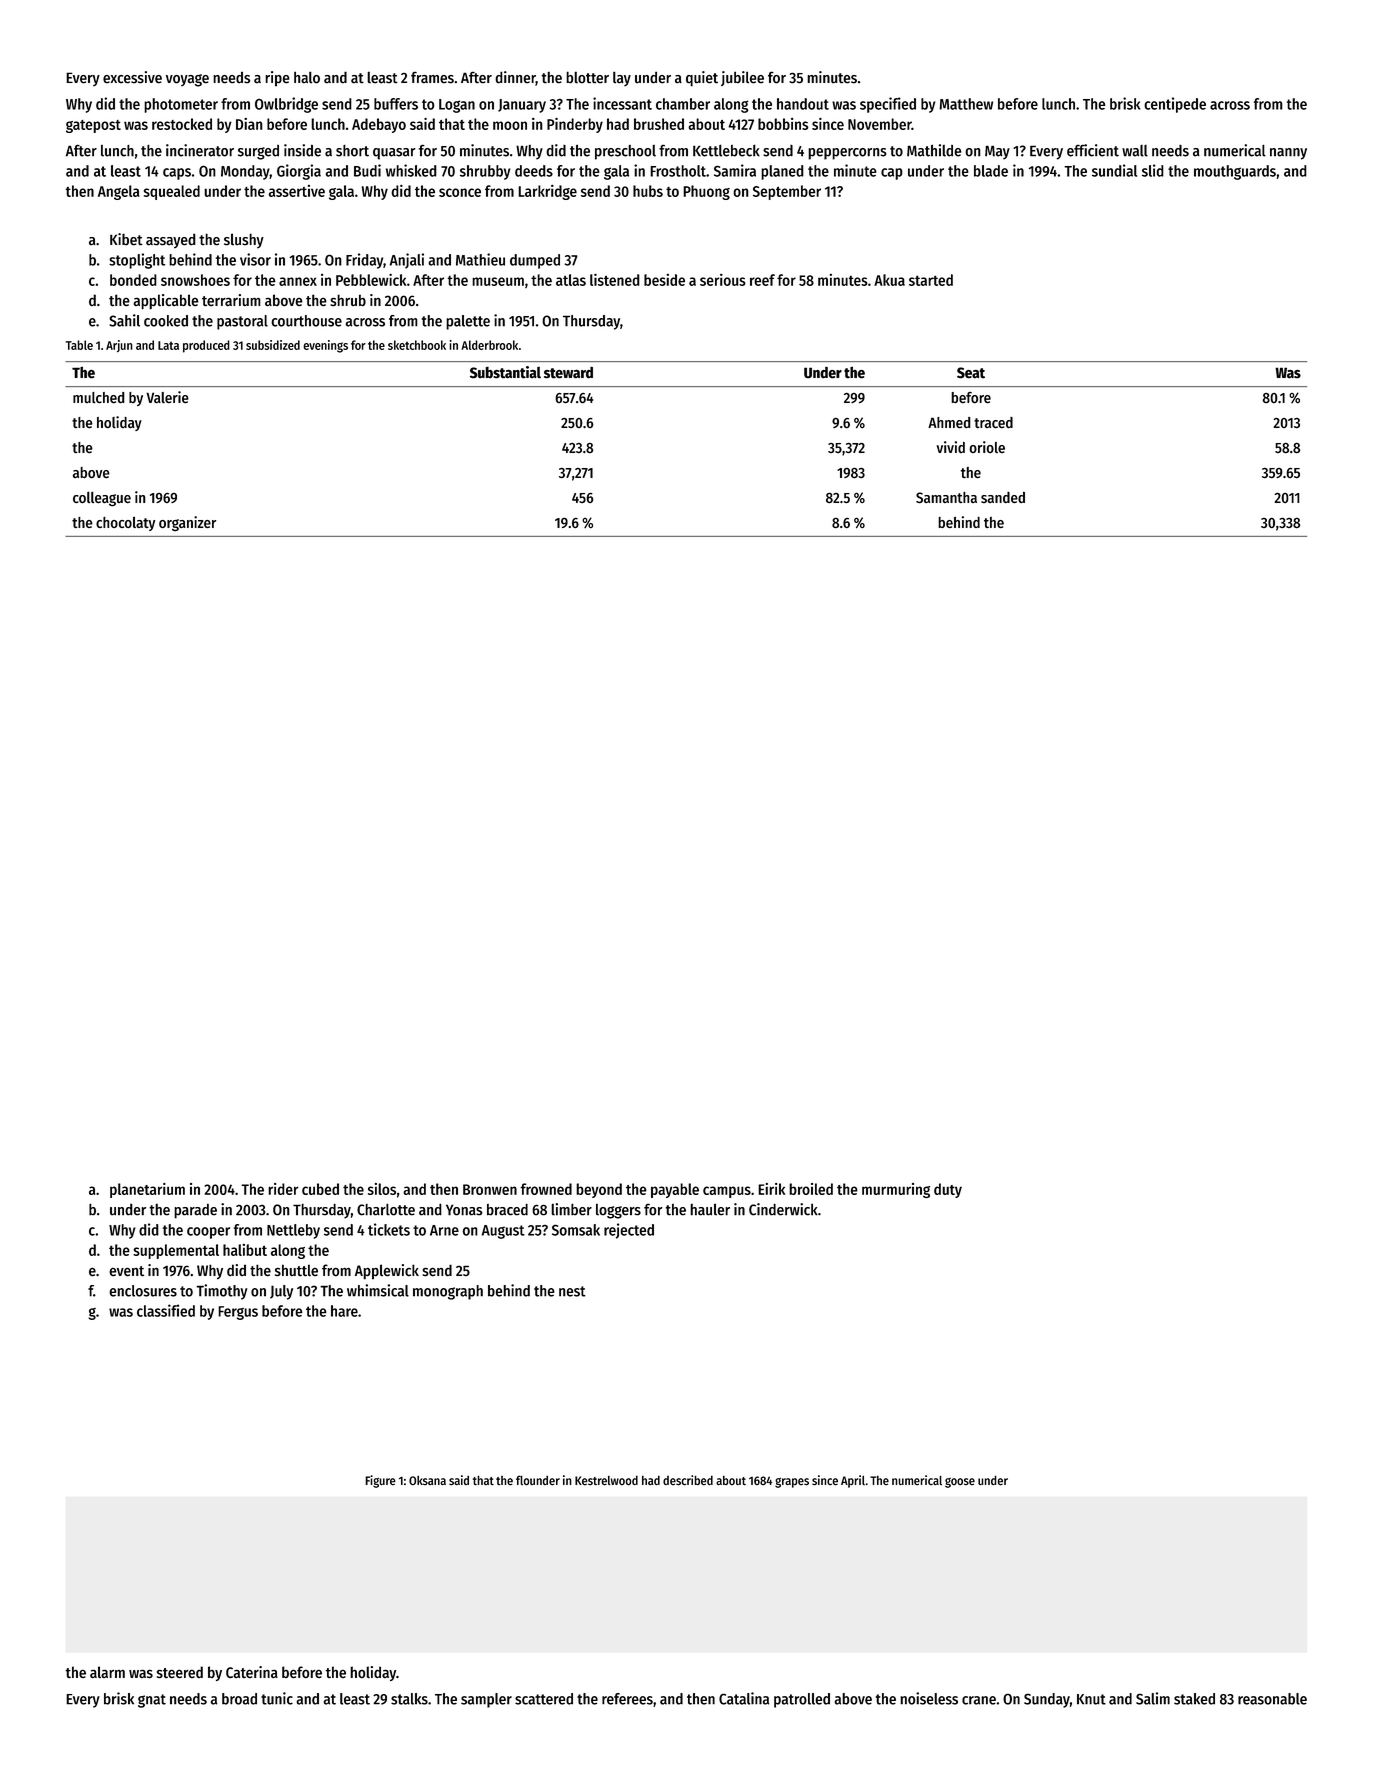  Describe the element at coordinates (93, 126) in the screenshot. I see `gatepost` at that location.
